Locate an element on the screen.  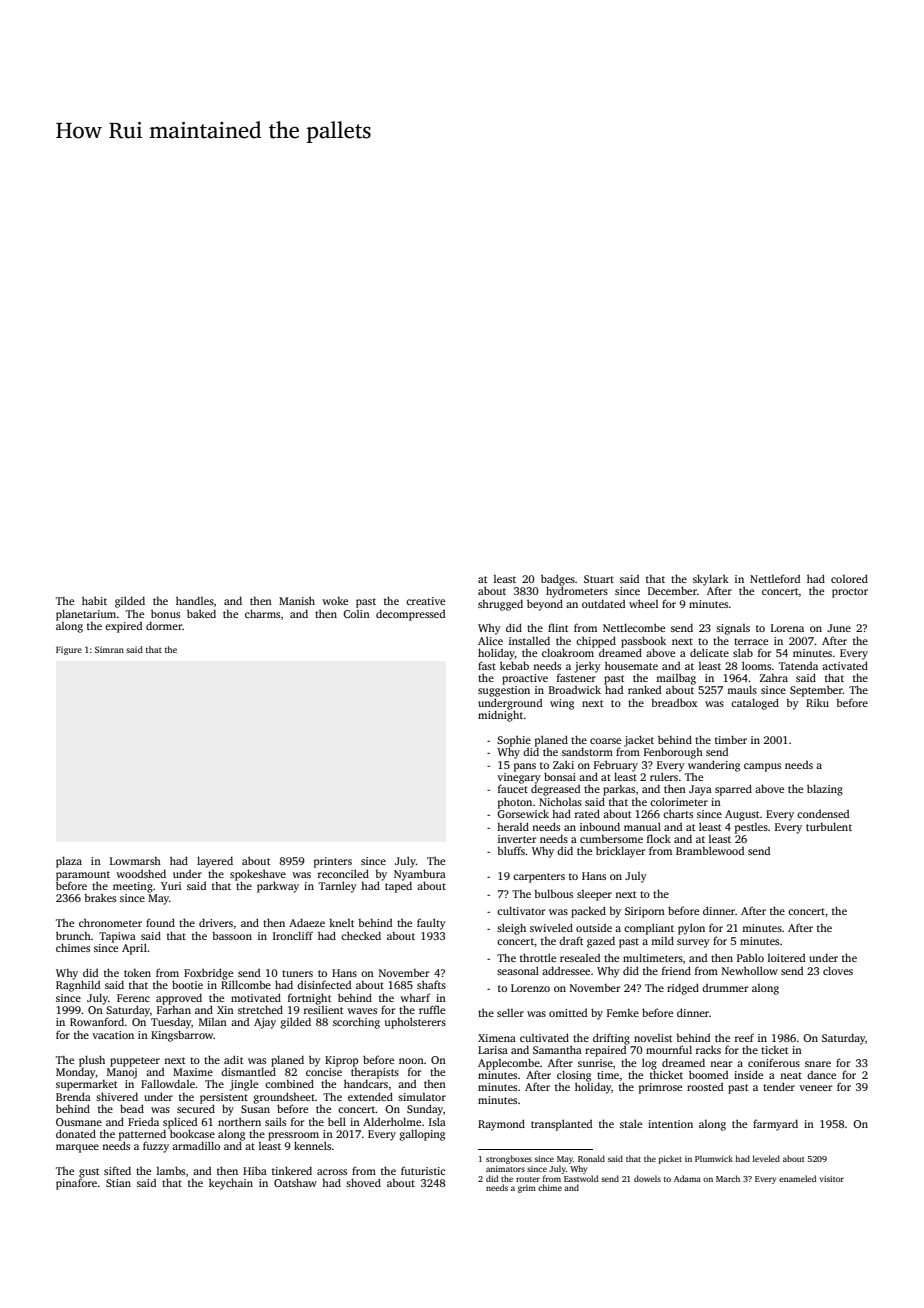
shoved is located at coordinates (363, 1182).
